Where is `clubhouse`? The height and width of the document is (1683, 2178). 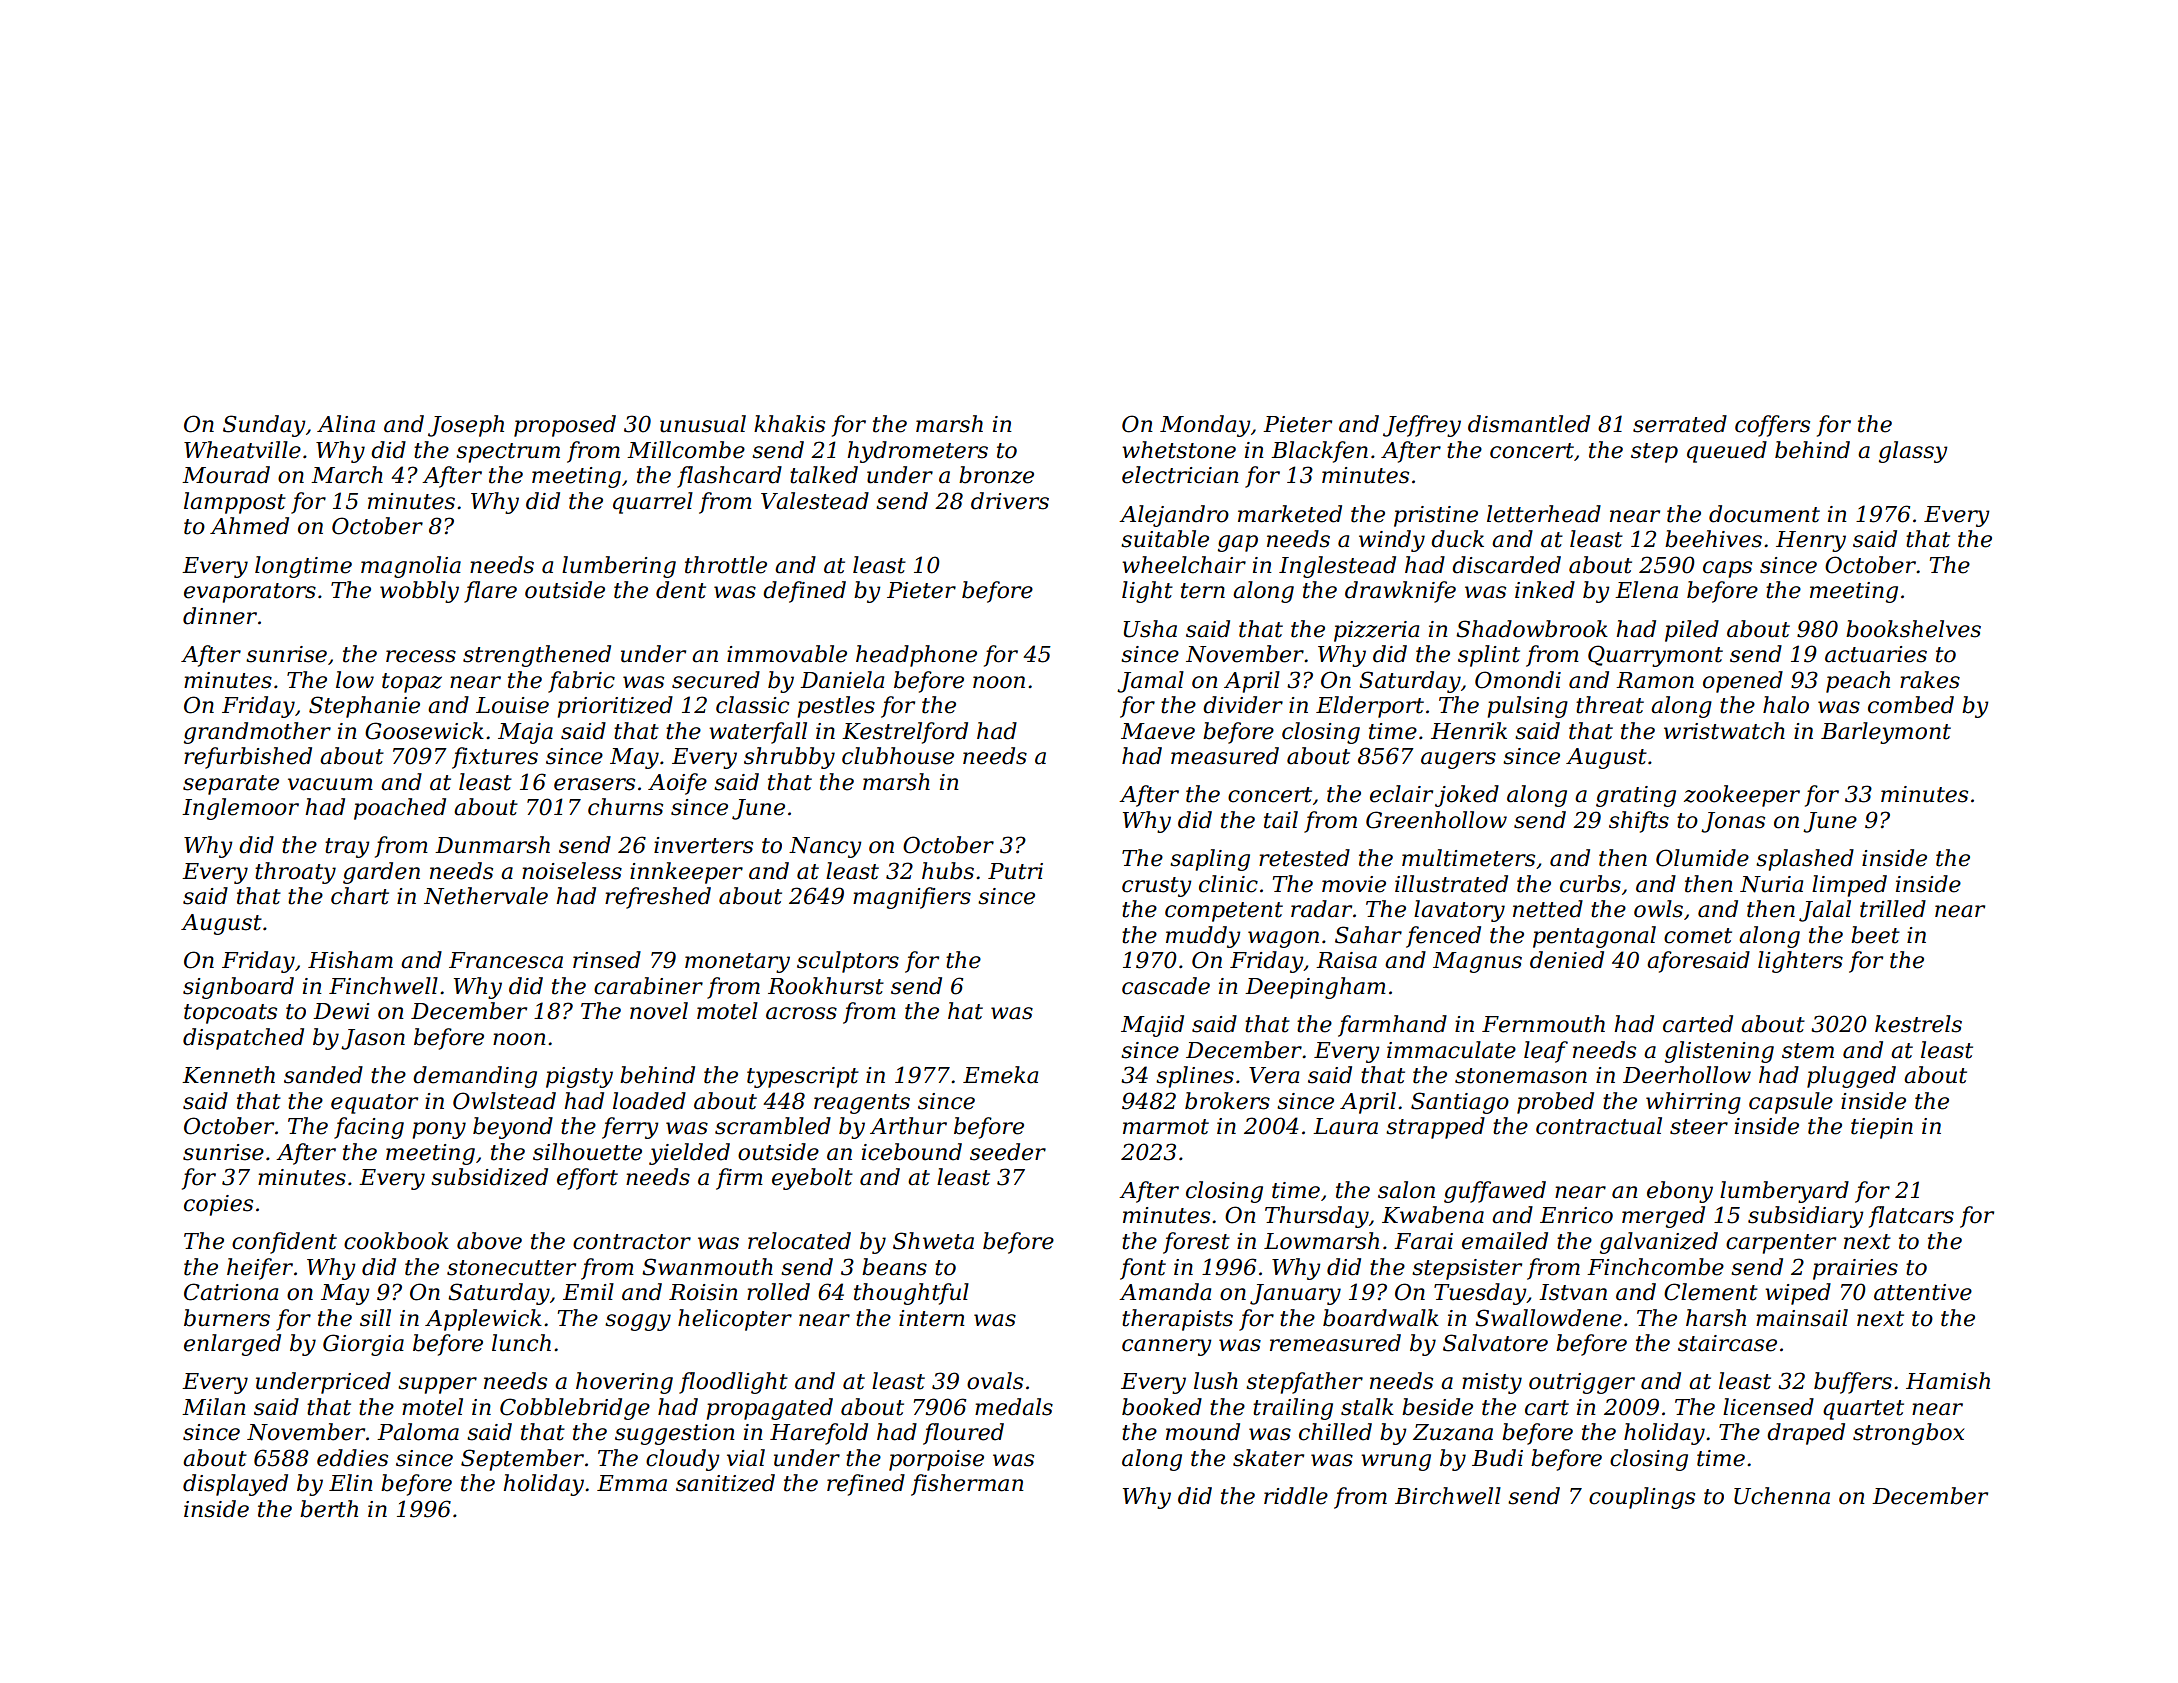 clubhouse is located at coordinates (898, 756).
